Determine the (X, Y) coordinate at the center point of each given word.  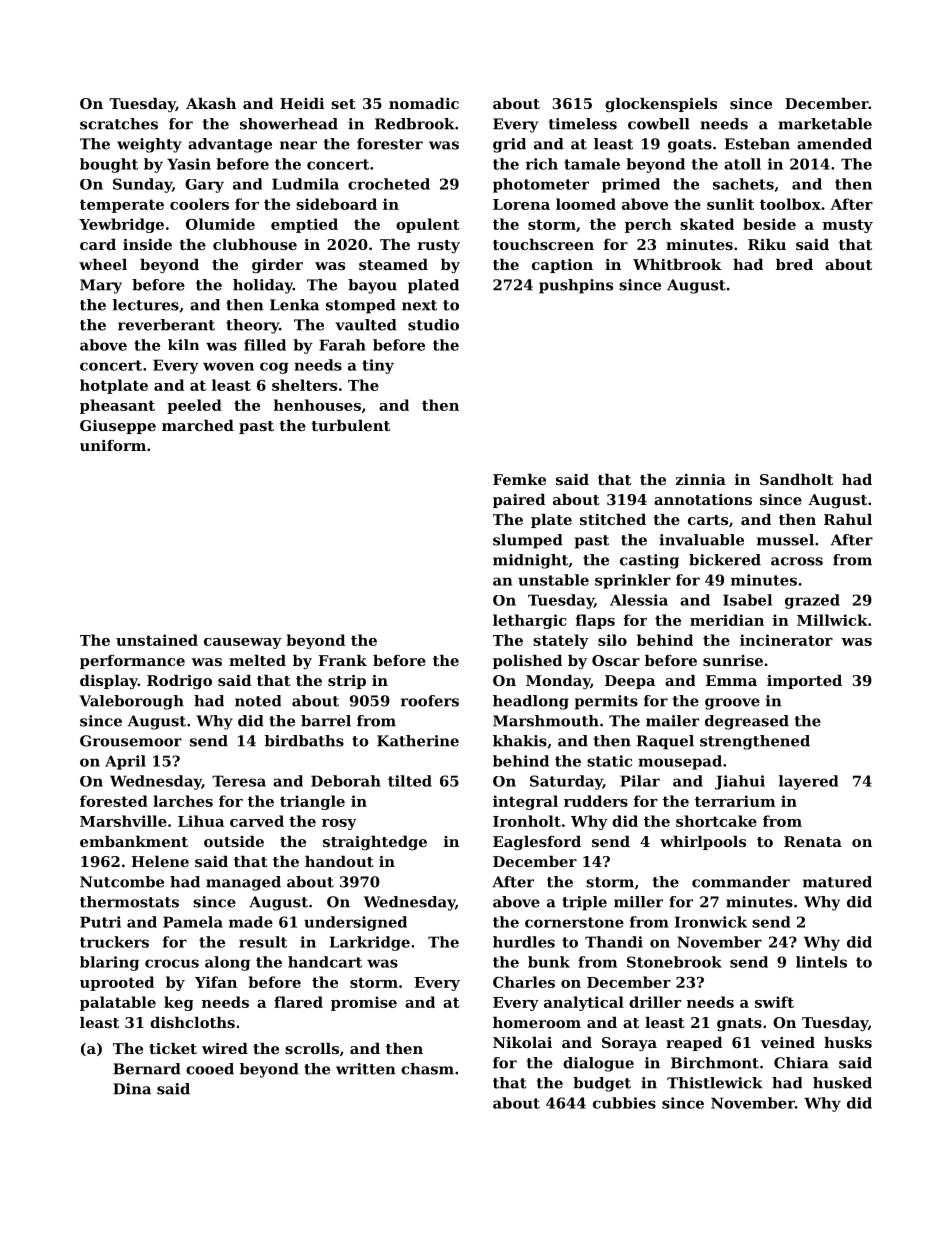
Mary (101, 286)
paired (519, 501)
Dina (132, 1089)
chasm (427, 1069)
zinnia (701, 479)
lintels (821, 962)
